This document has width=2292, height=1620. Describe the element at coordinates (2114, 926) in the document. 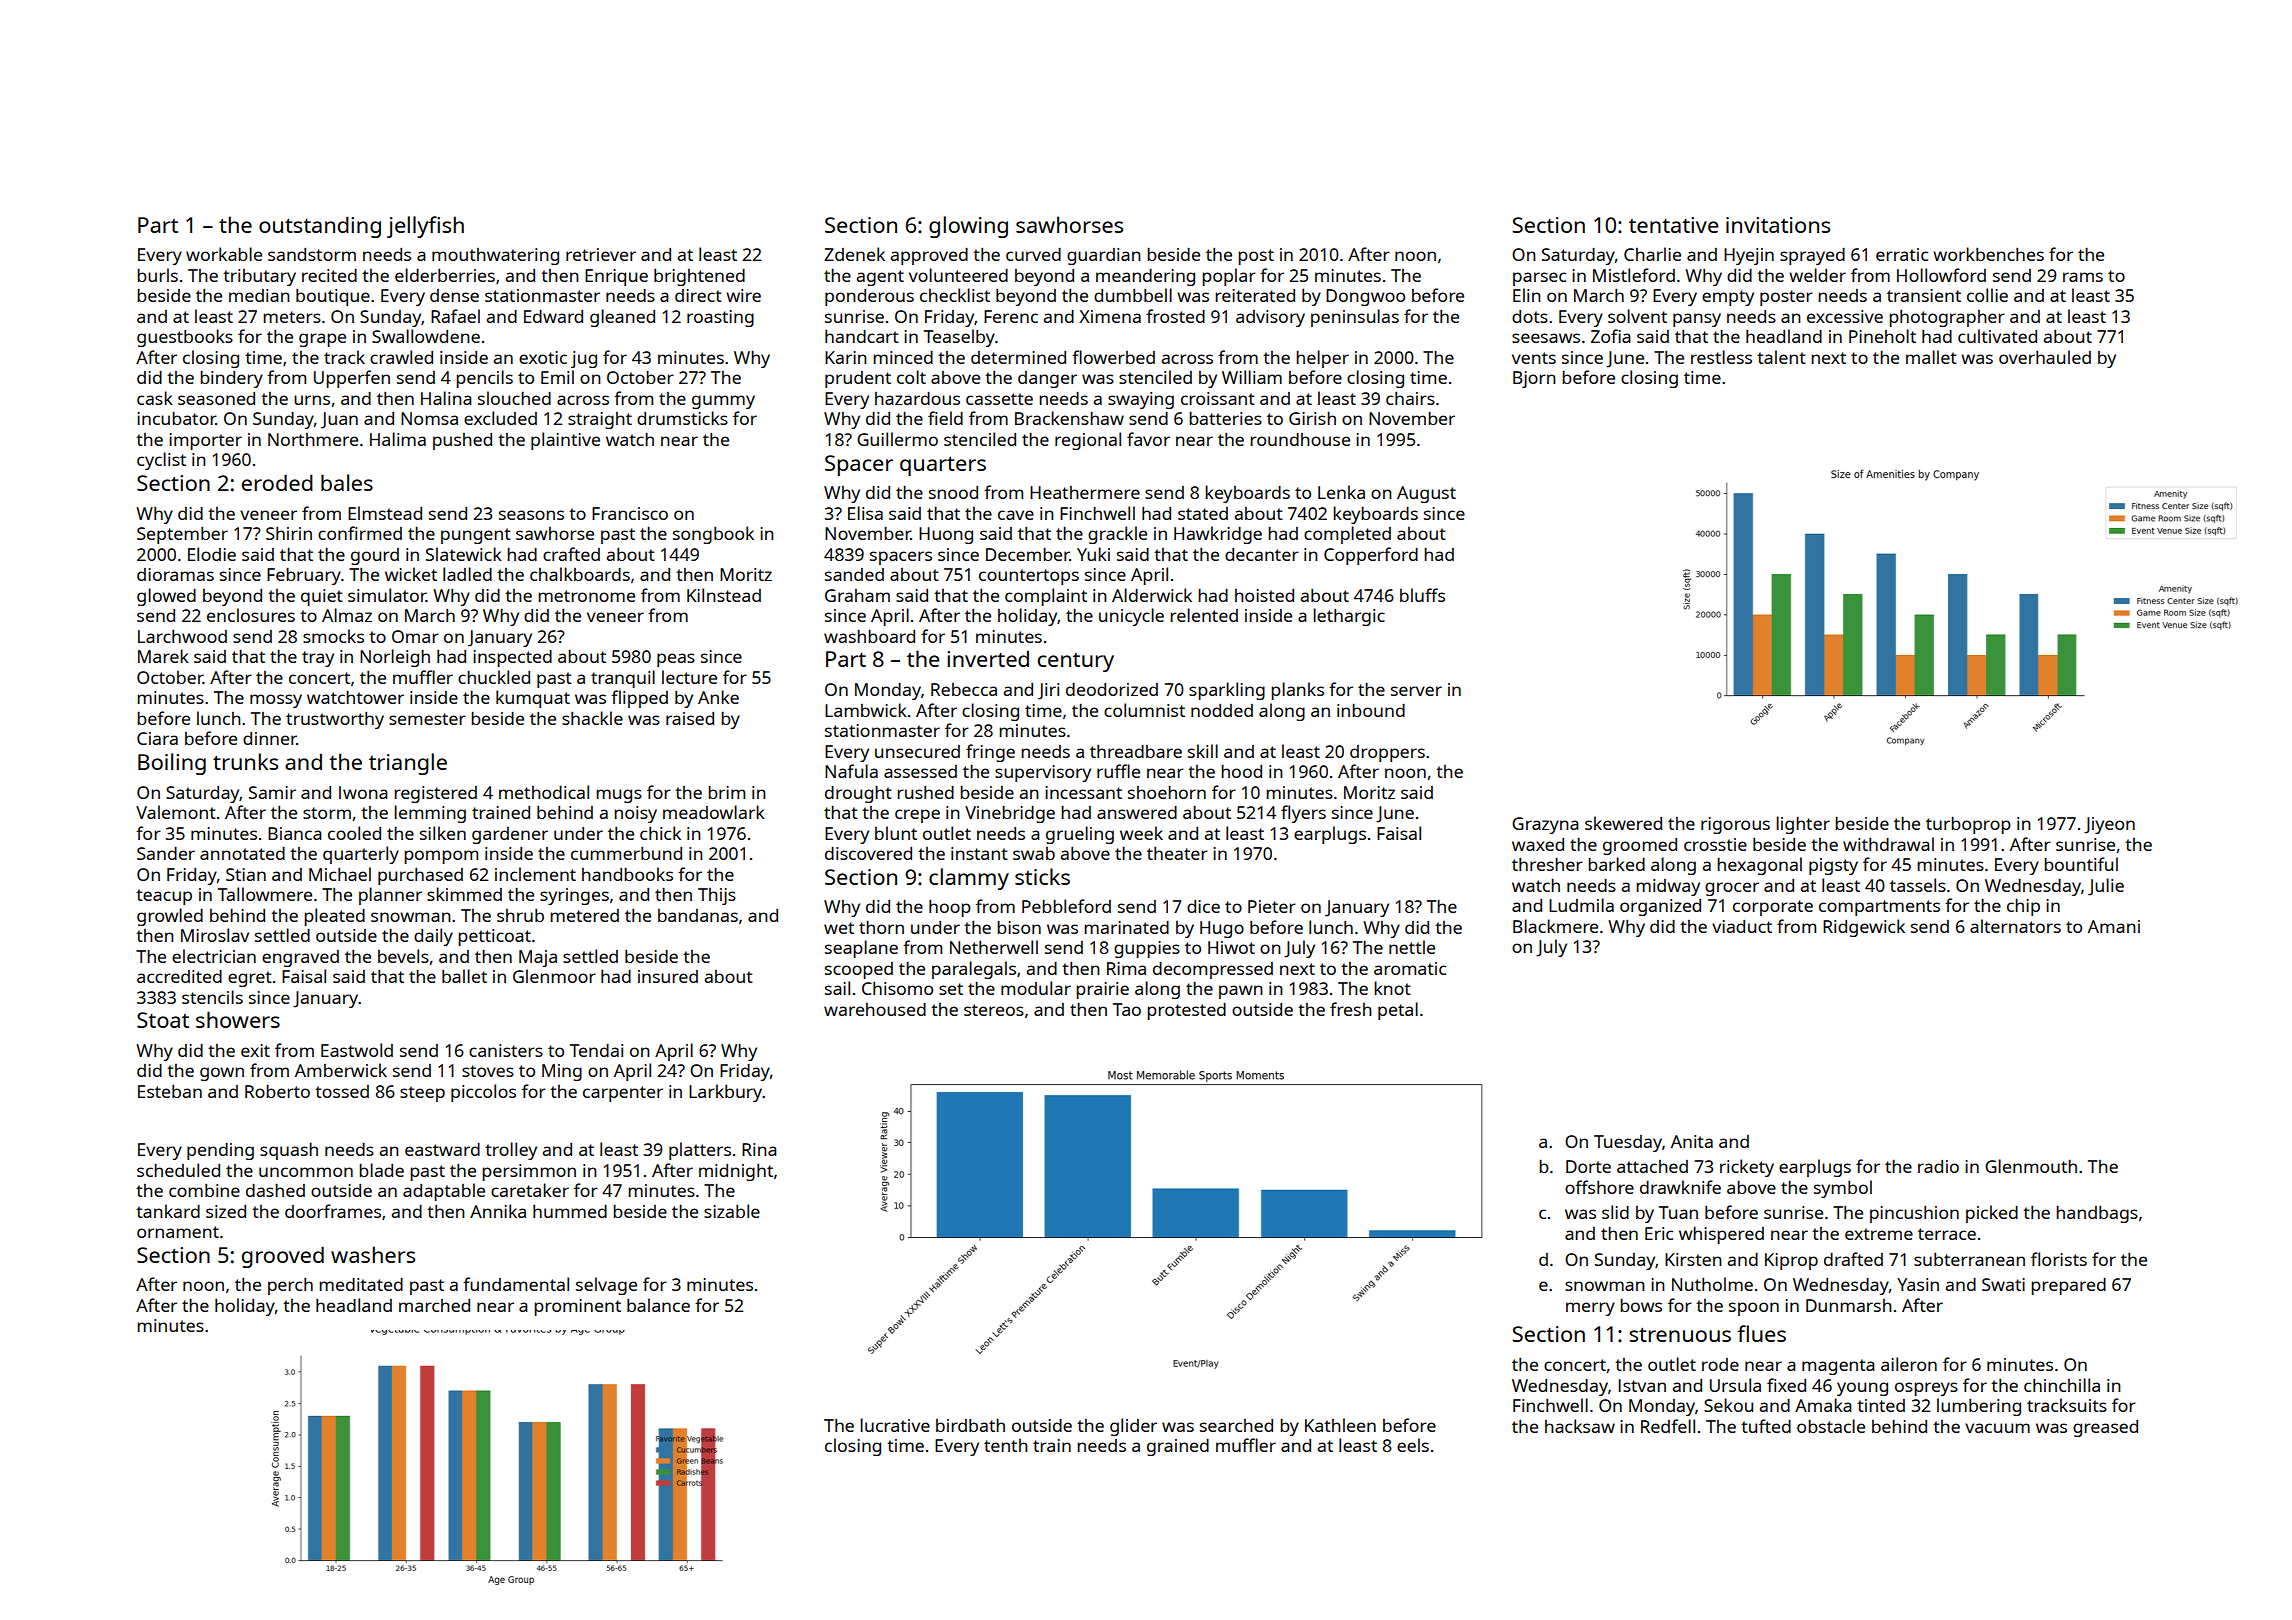

I see `Amani` at that location.
